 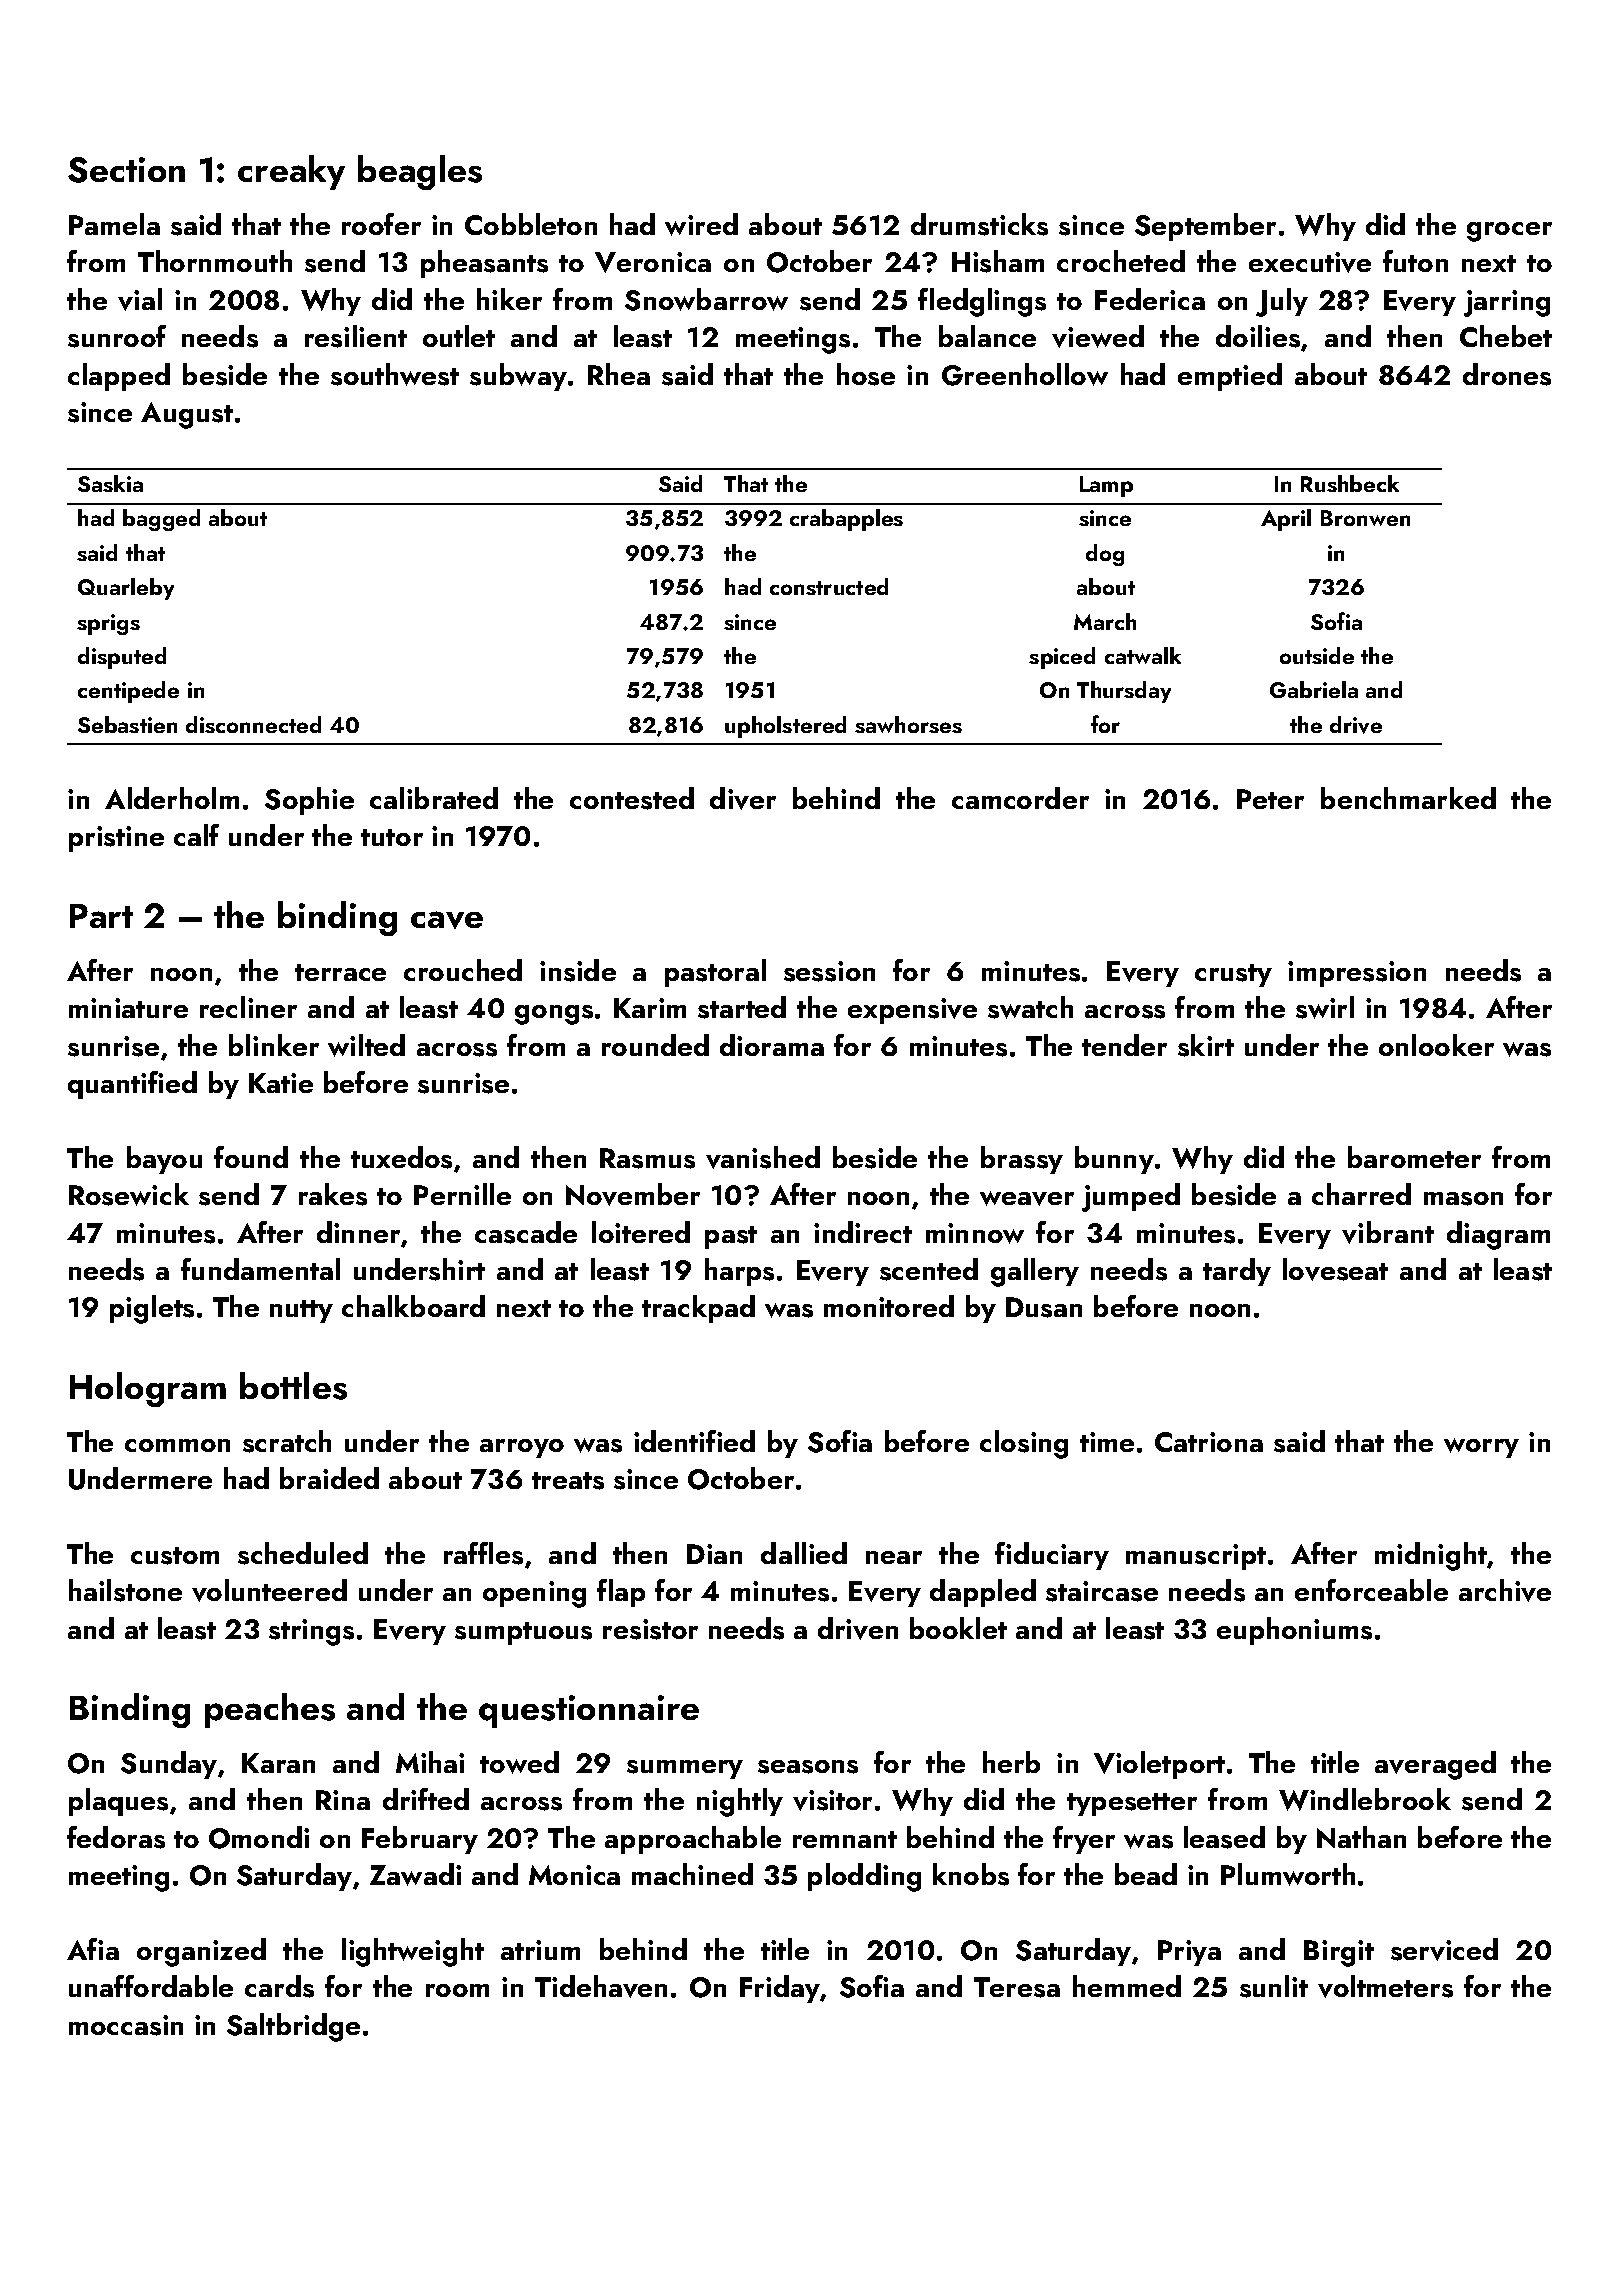 What do you see at coordinates (1507, 374) in the document?
I see `drones` at bounding box center [1507, 374].
